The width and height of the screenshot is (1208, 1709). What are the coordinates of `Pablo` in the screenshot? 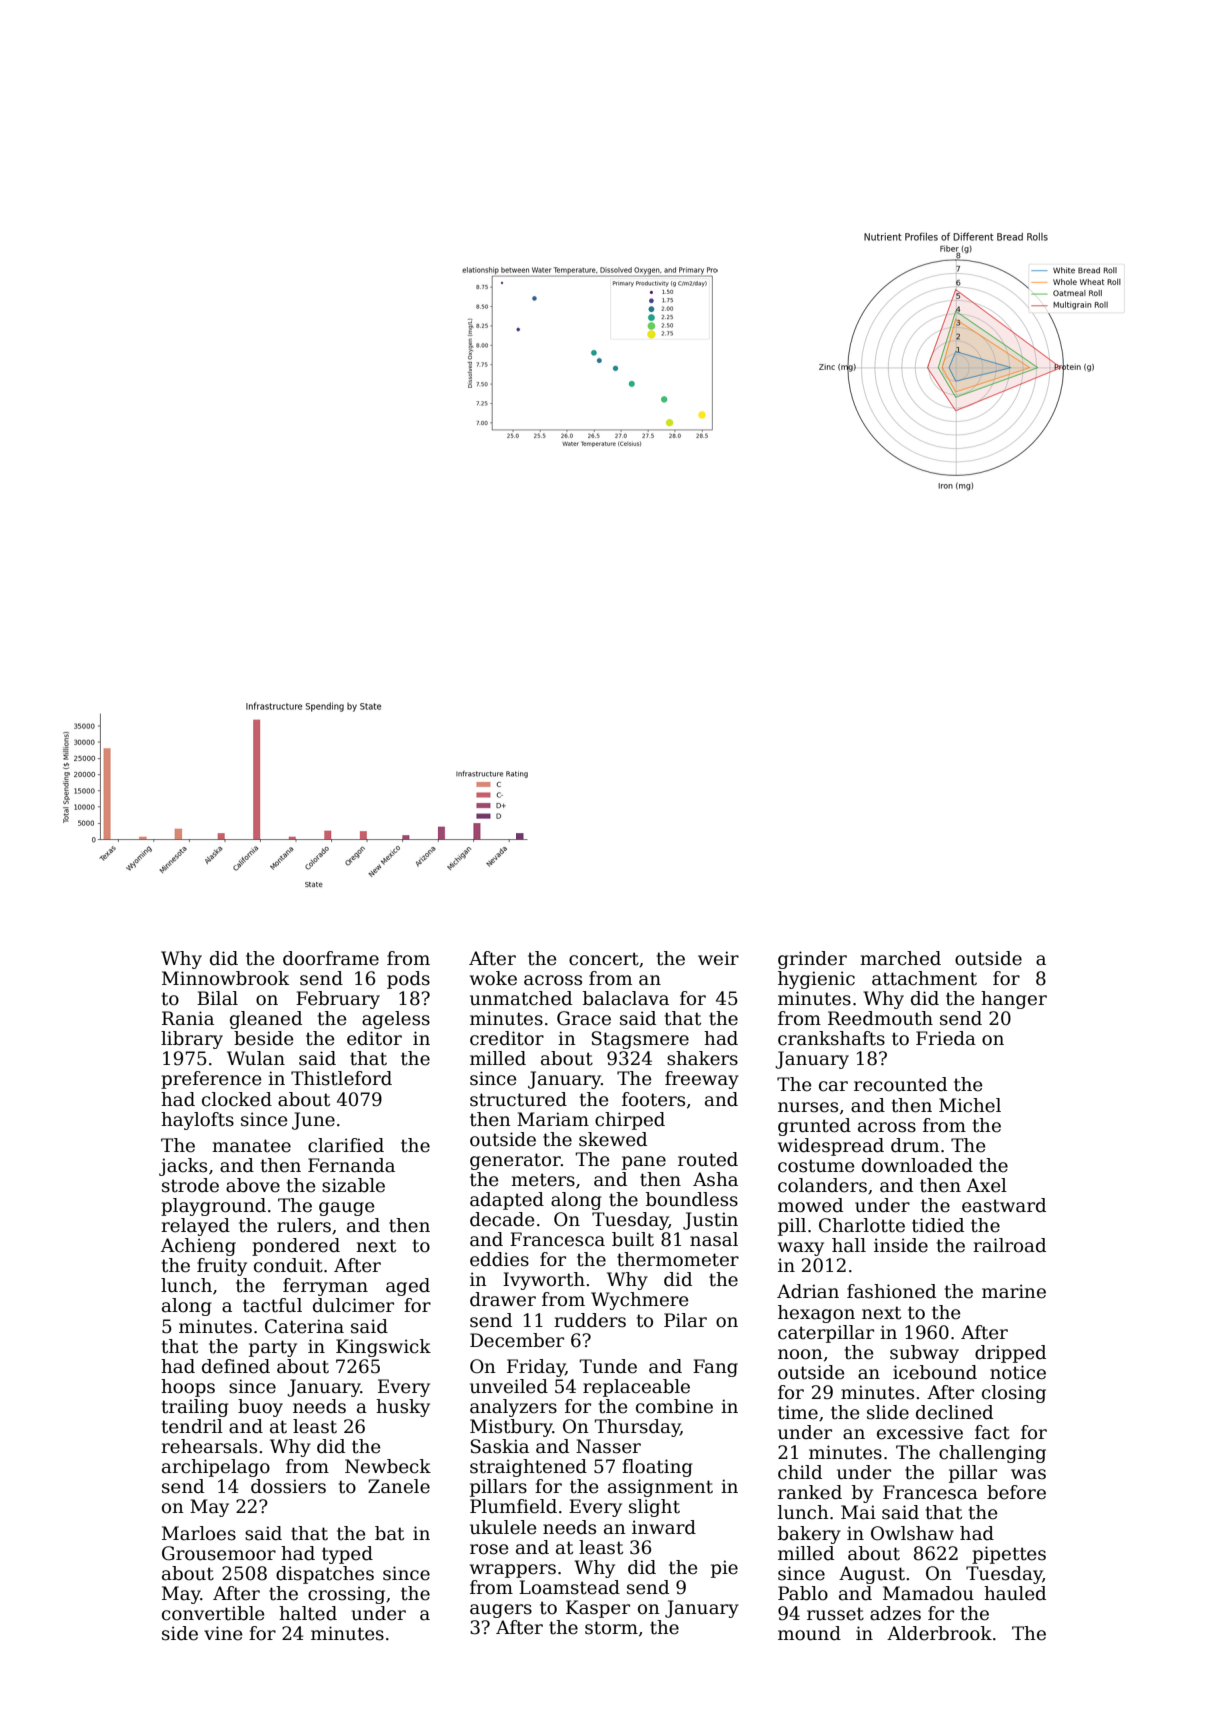 It's located at (803, 1593).
